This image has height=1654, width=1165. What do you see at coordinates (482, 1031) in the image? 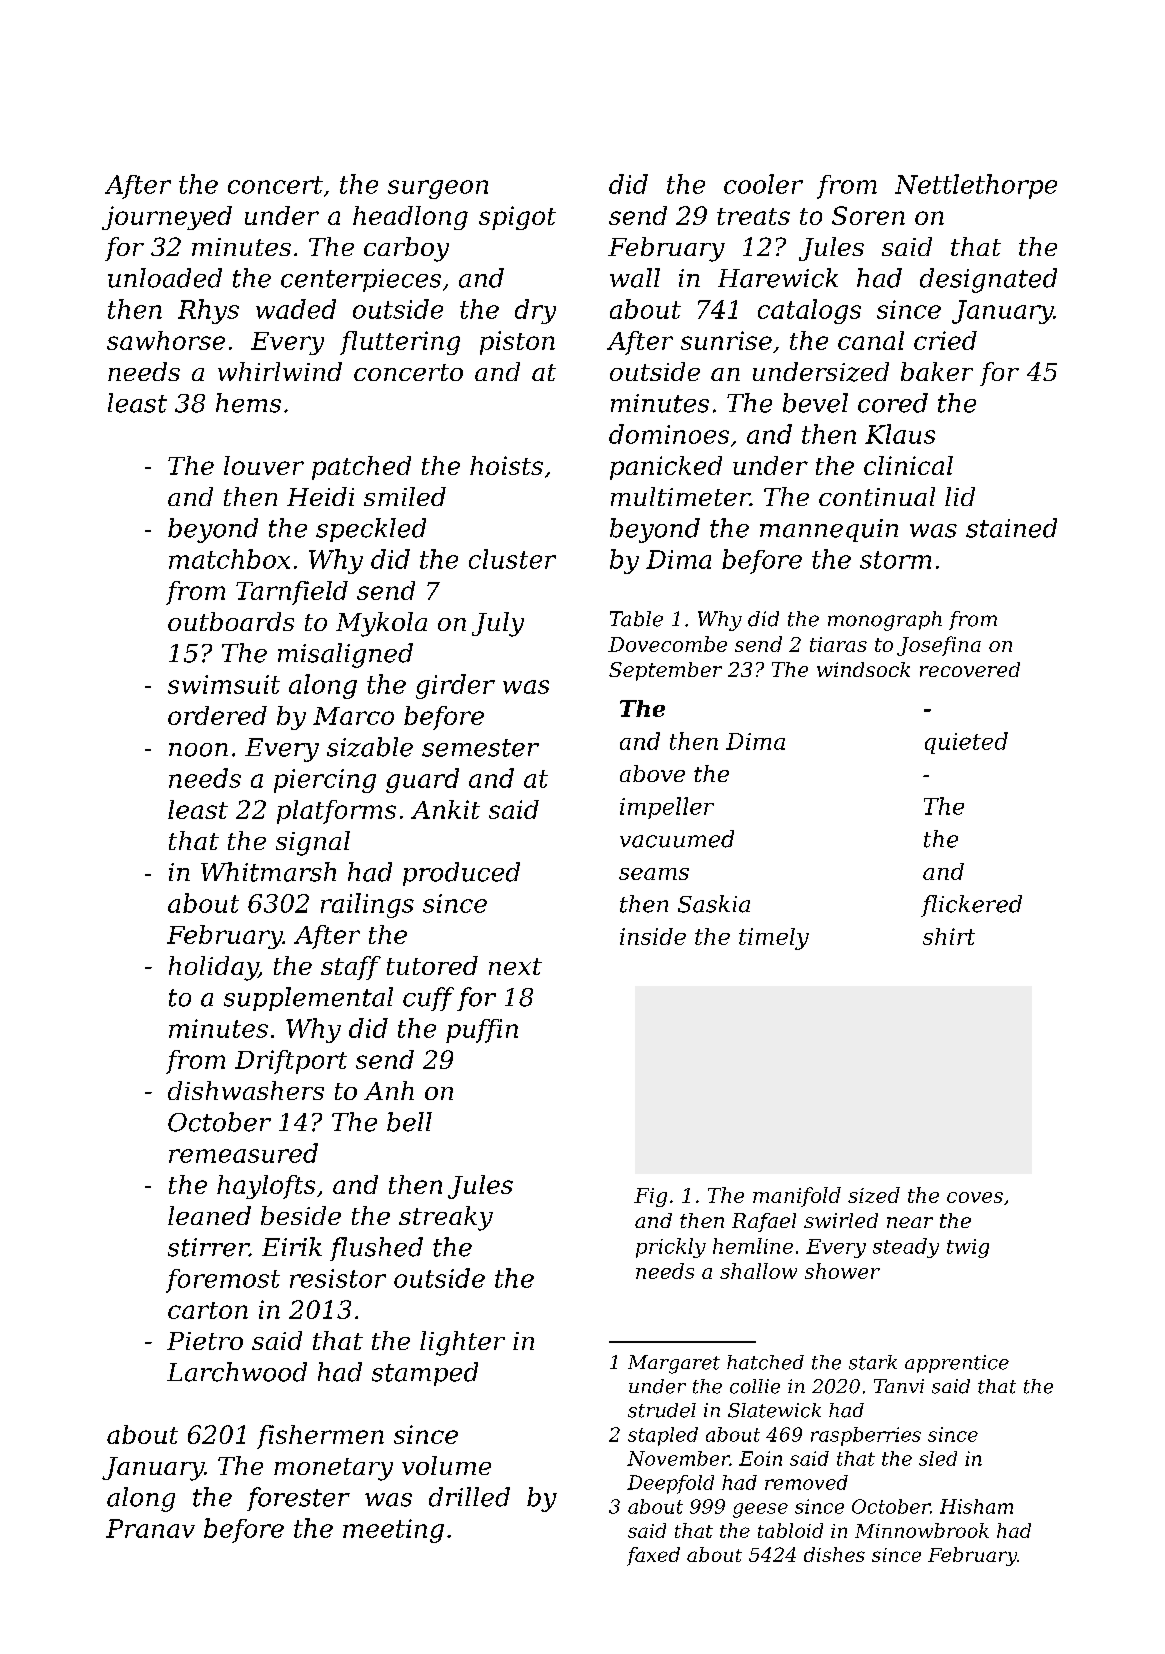
I see `puffin` at bounding box center [482, 1031].
